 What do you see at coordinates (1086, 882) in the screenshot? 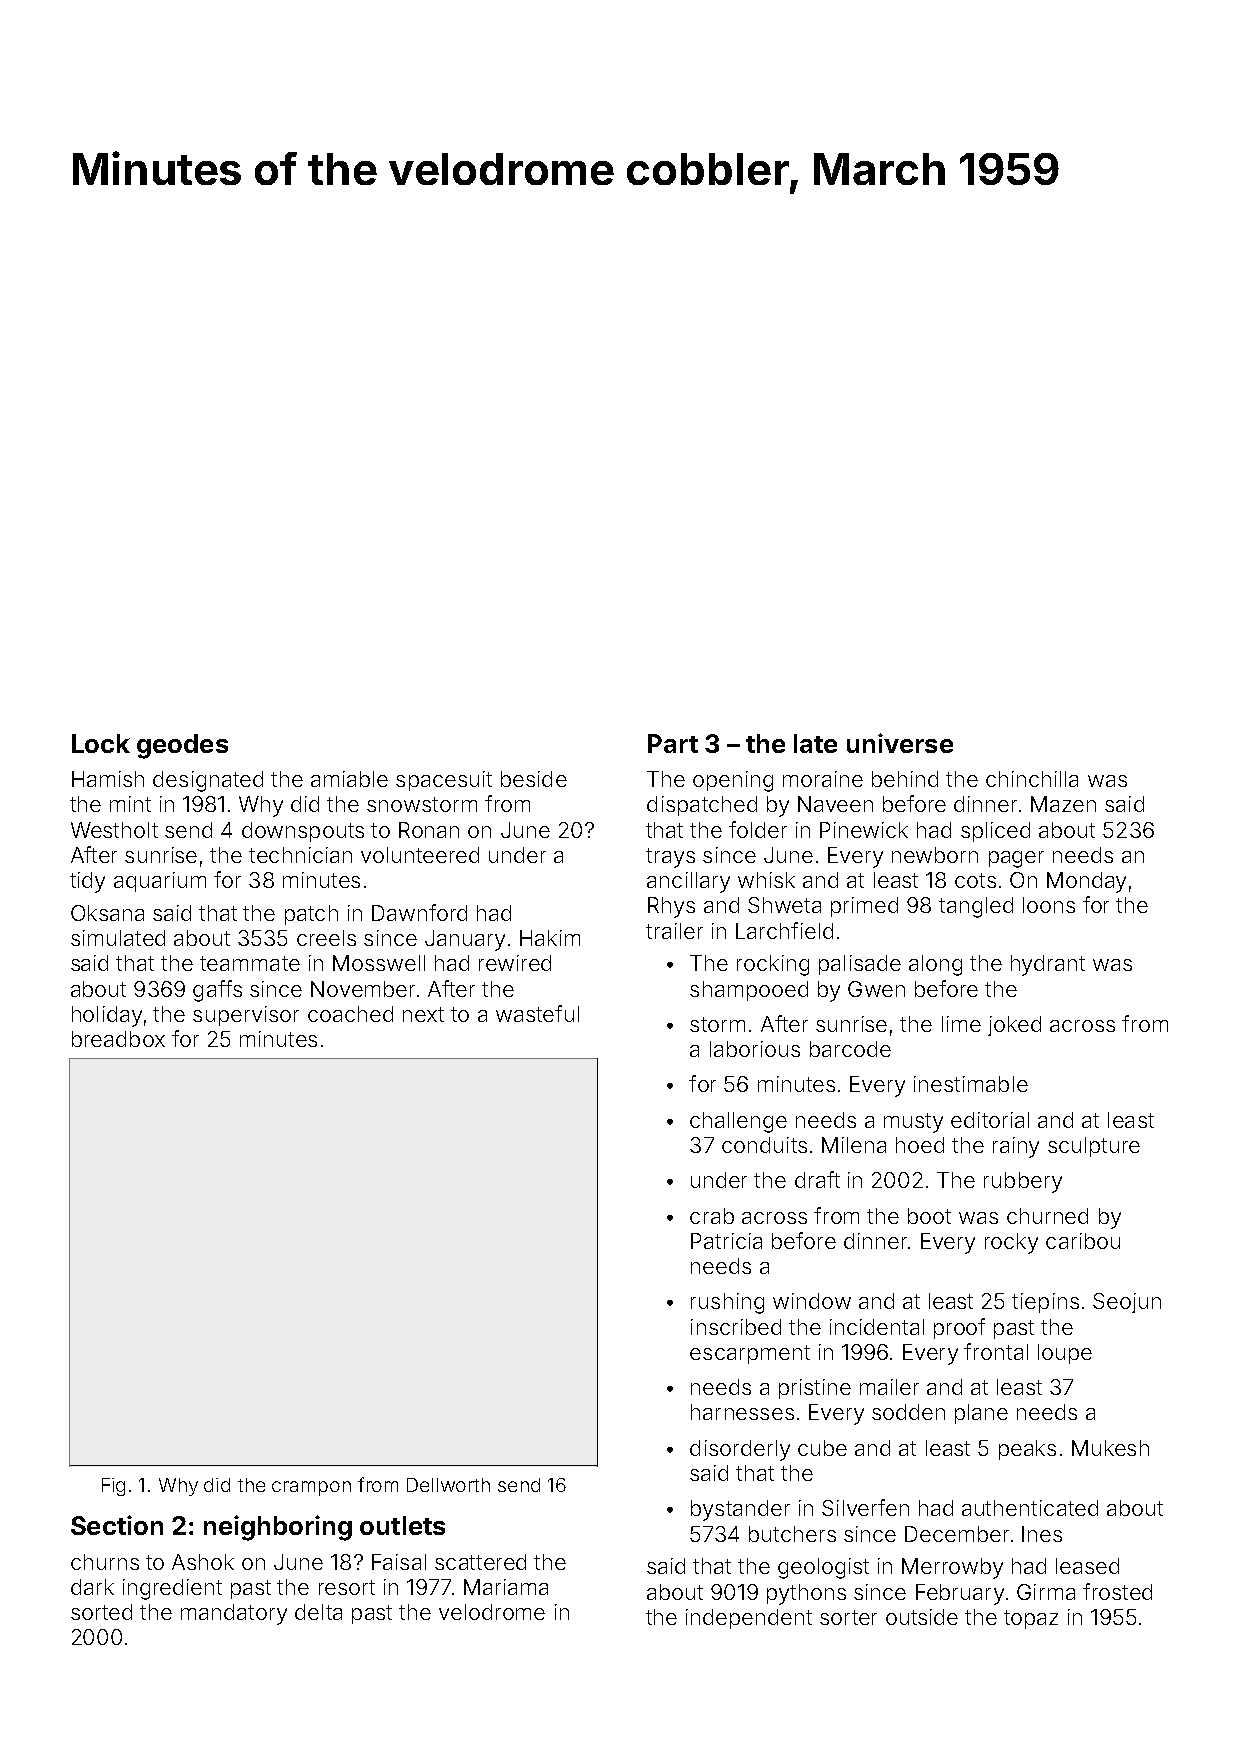
I see `Monday` at bounding box center [1086, 882].
